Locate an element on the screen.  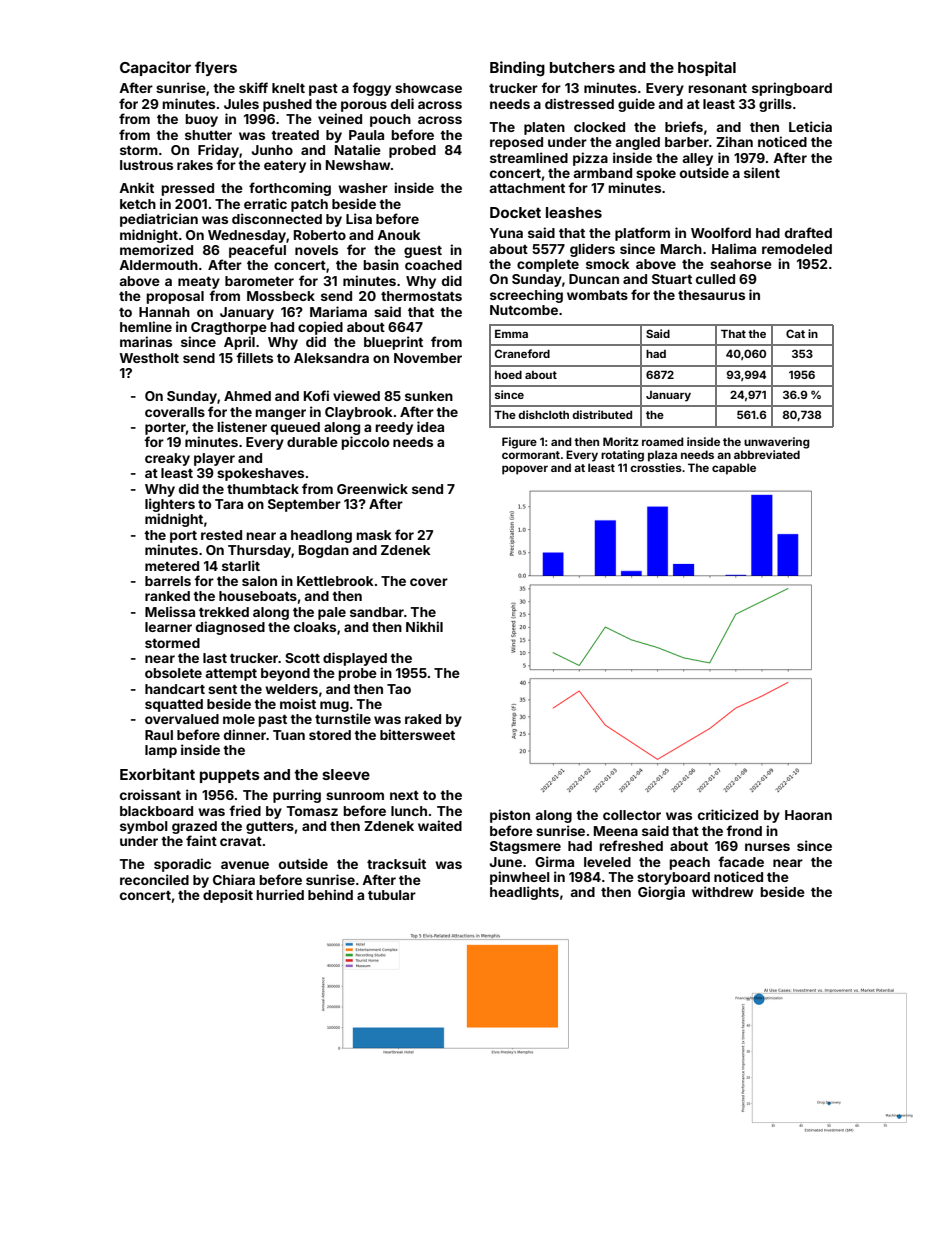
roamed is located at coordinates (663, 441).
